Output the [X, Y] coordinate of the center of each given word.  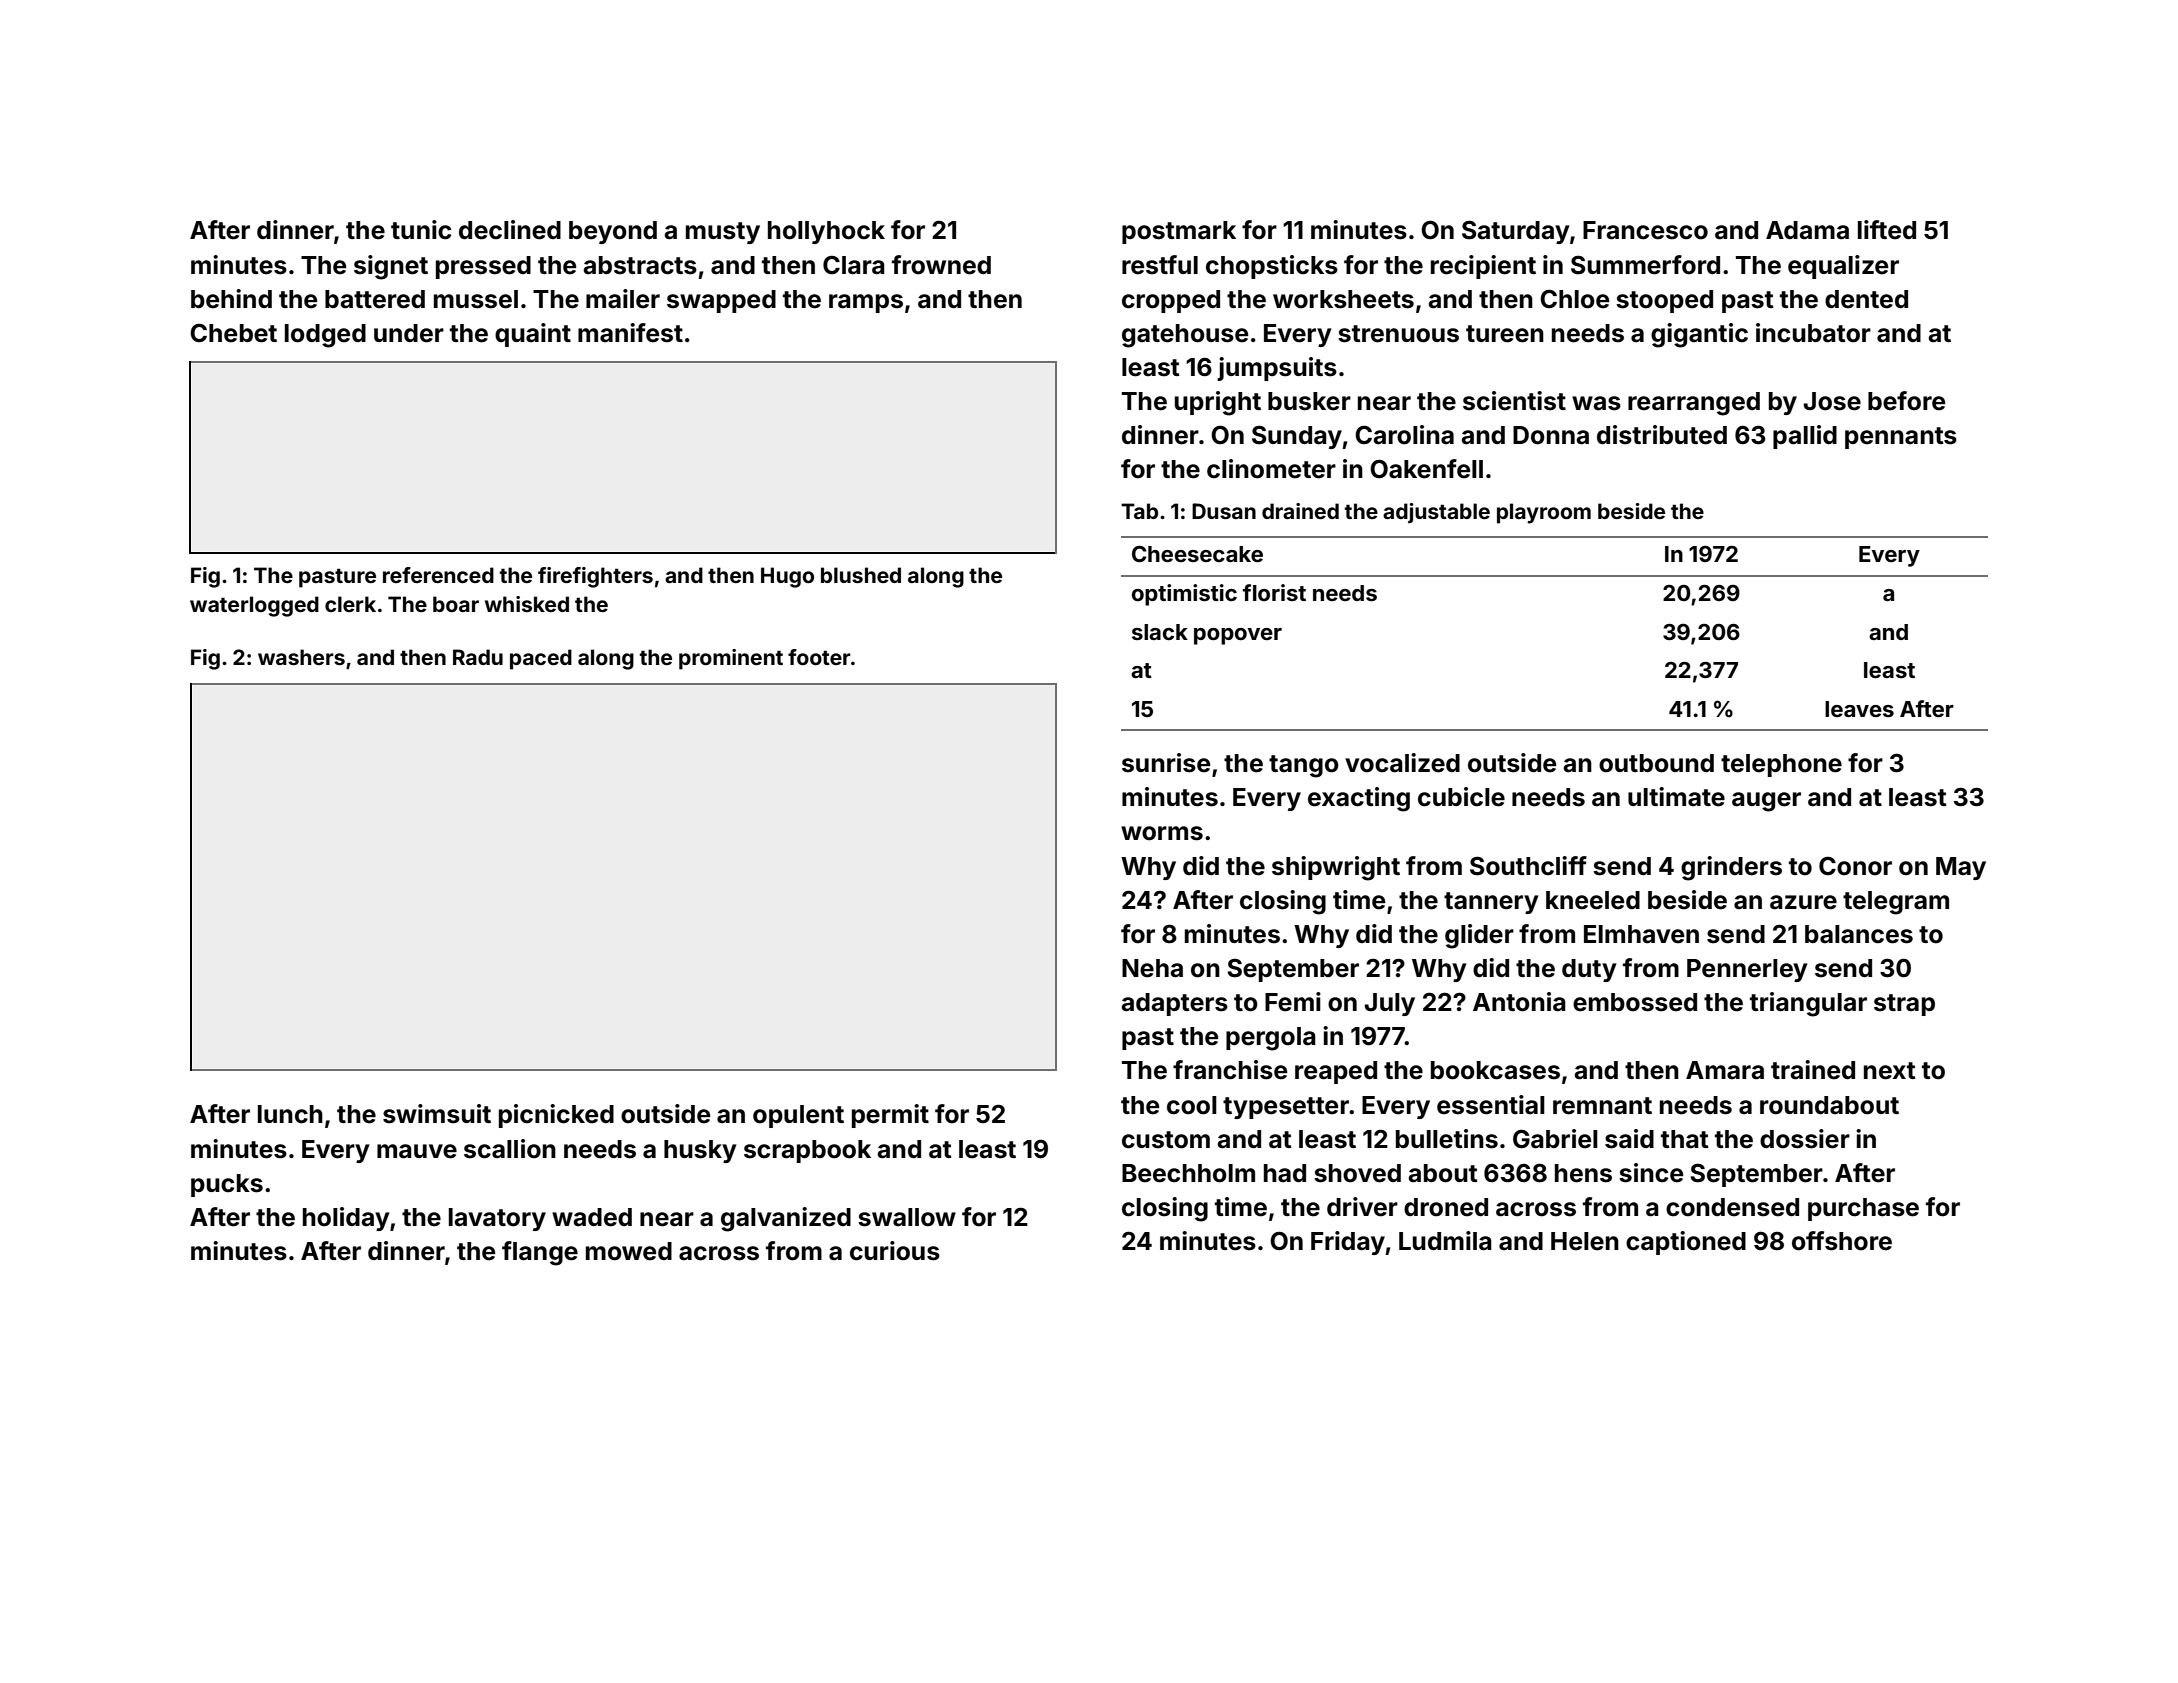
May [1961, 868]
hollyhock [826, 232]
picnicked [556, 1116]
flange [540, 1253]
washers [301, 657]
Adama [1807, 230]
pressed [483, 267]
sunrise [1166, 763]
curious [895, 1251]
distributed [1662, 435]
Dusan [1224, 511]
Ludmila [1445, 1241]
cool [1192, 1105]
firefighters [595, 577]
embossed [1635, 1002]
